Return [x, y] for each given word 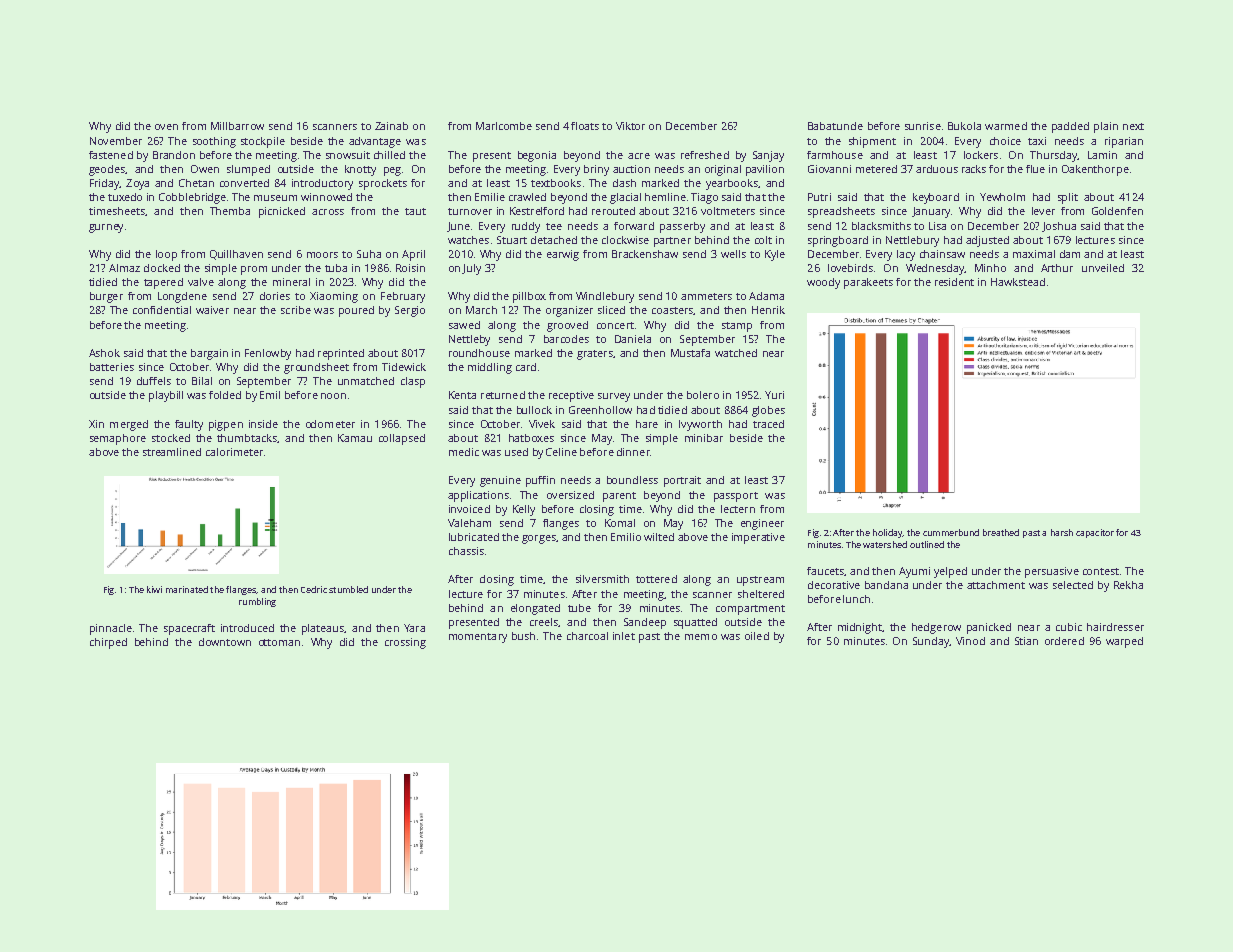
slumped [248, 170]
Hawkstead [1018, 282]
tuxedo [125, 197]
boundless [632, 480]
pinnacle [111, 629]
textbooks [556, 183]
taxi [1037, 141]
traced [768, 424]
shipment [872, 142]
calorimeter [234, 452]
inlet [624, 636]
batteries [112, 367]
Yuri [774, 395]
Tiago [704, 198]
